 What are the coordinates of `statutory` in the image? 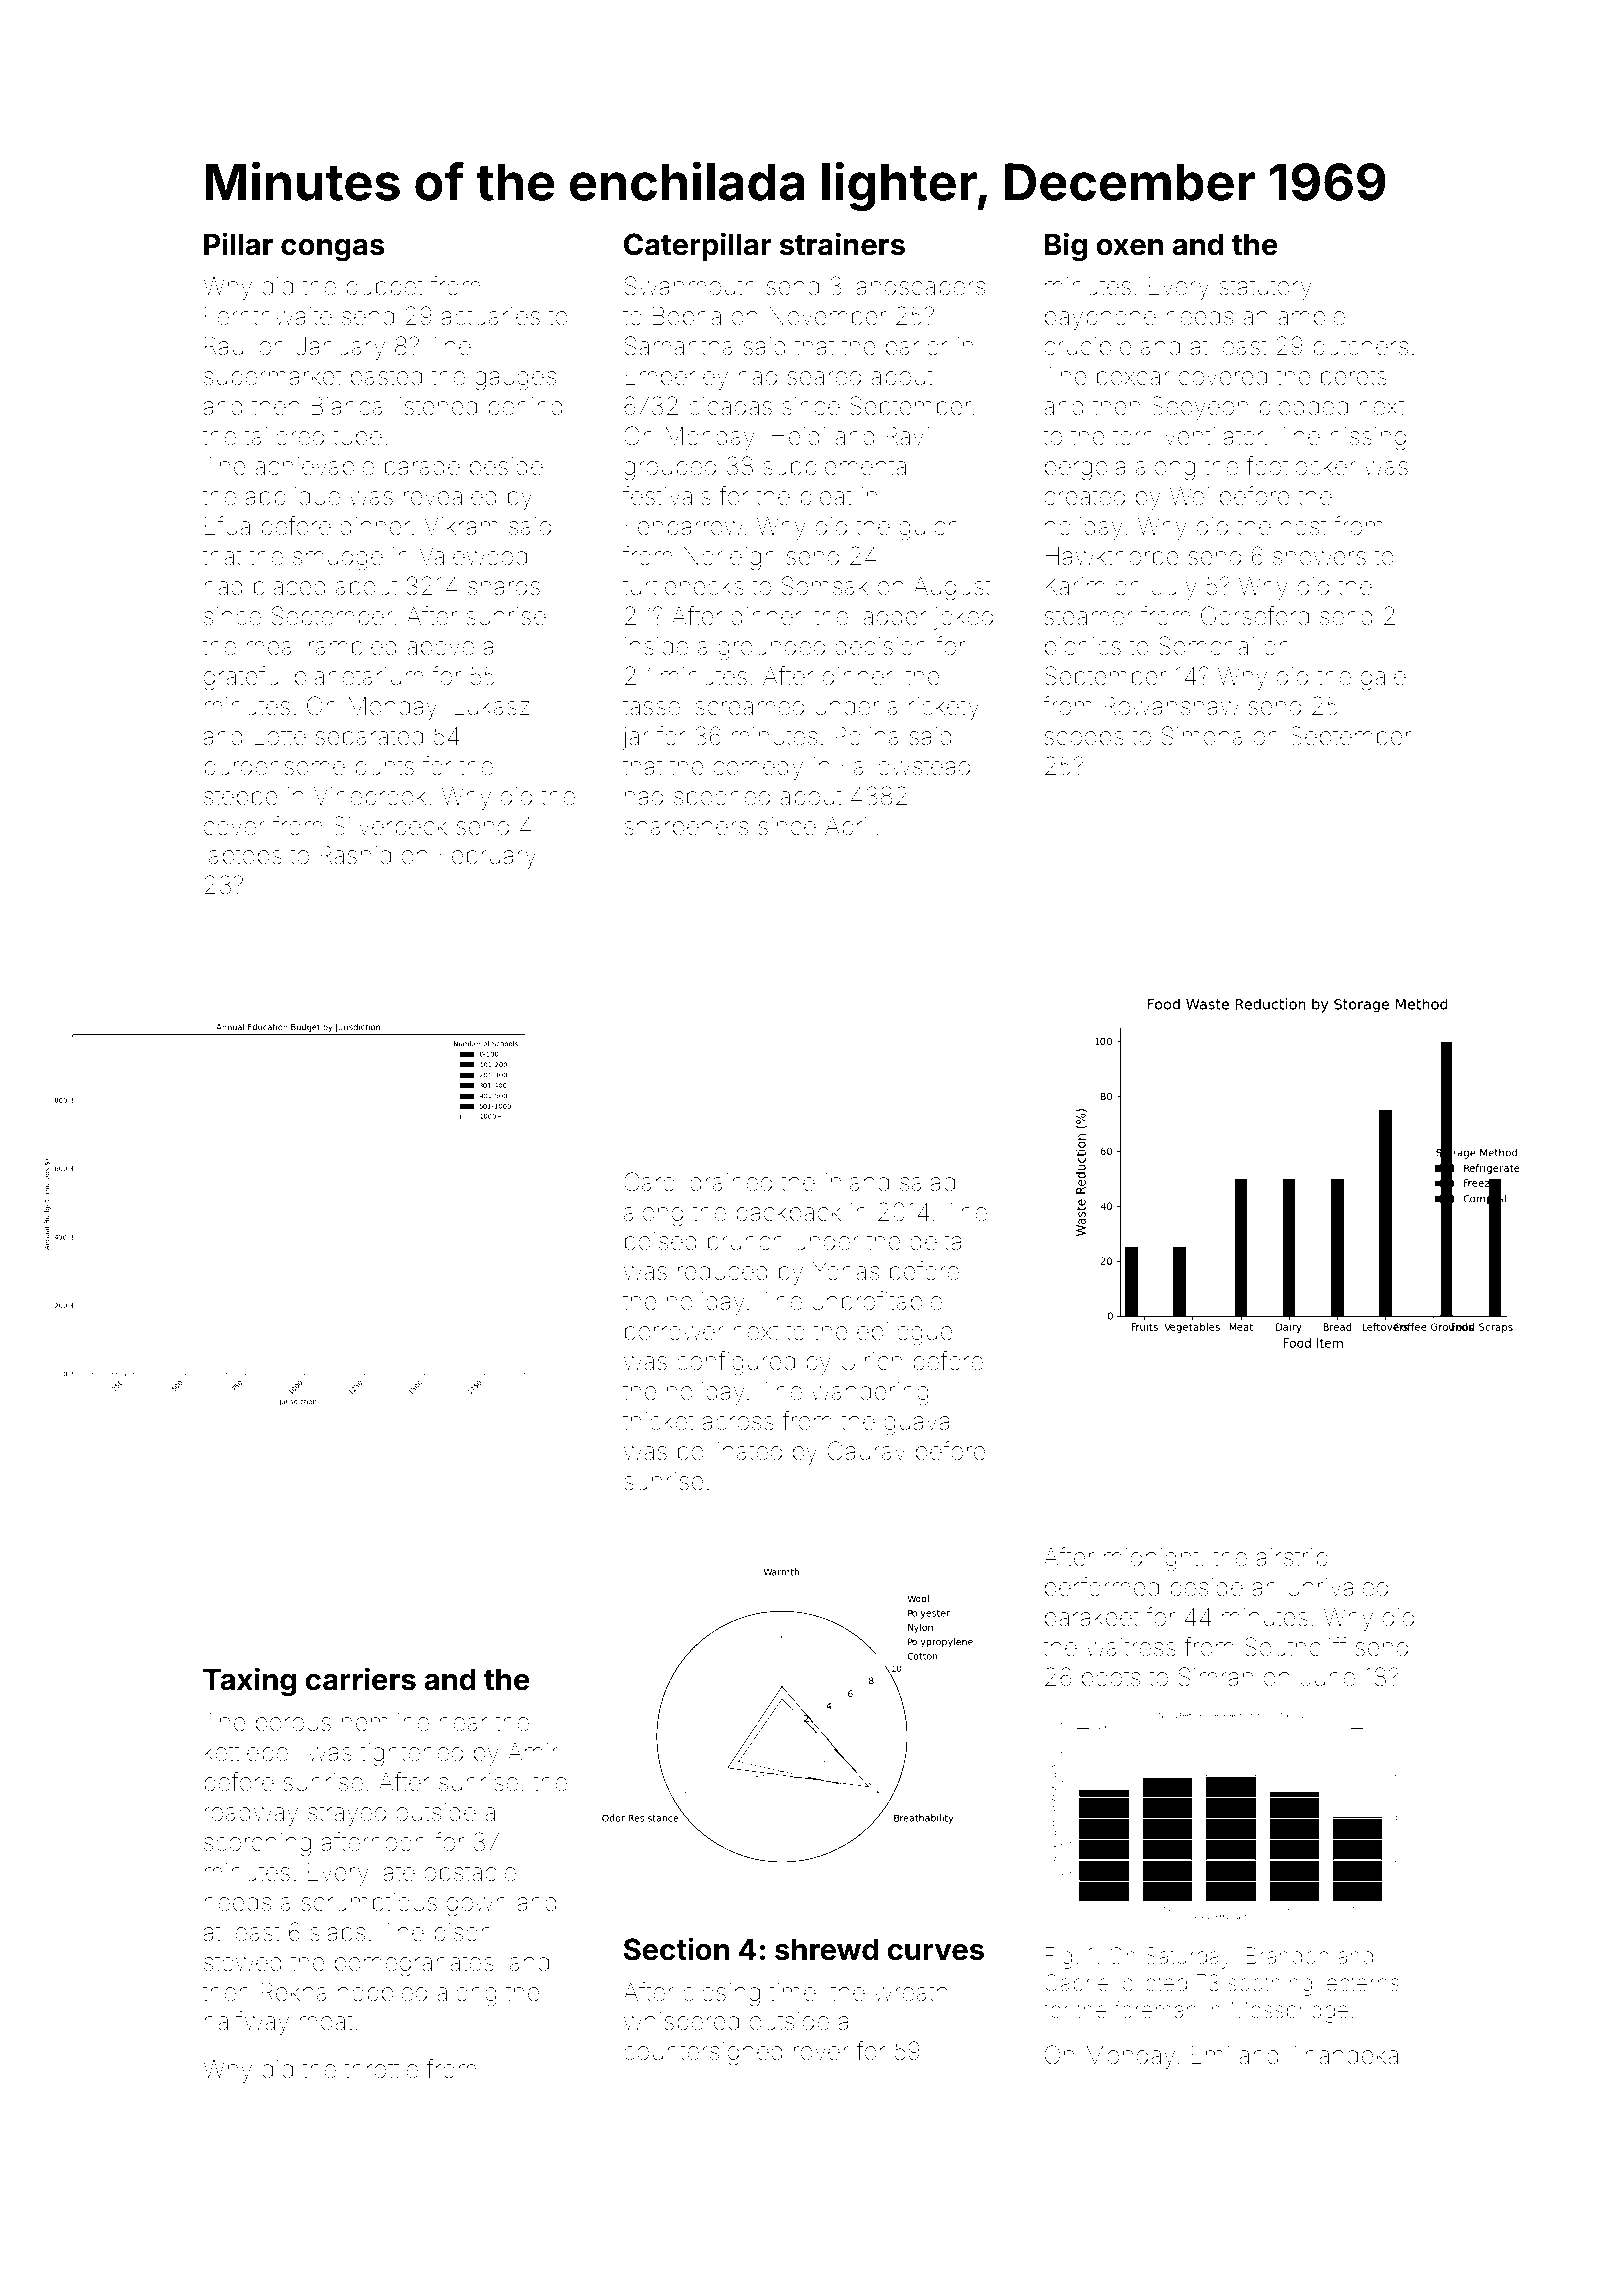 It's located at (1265, 289).
